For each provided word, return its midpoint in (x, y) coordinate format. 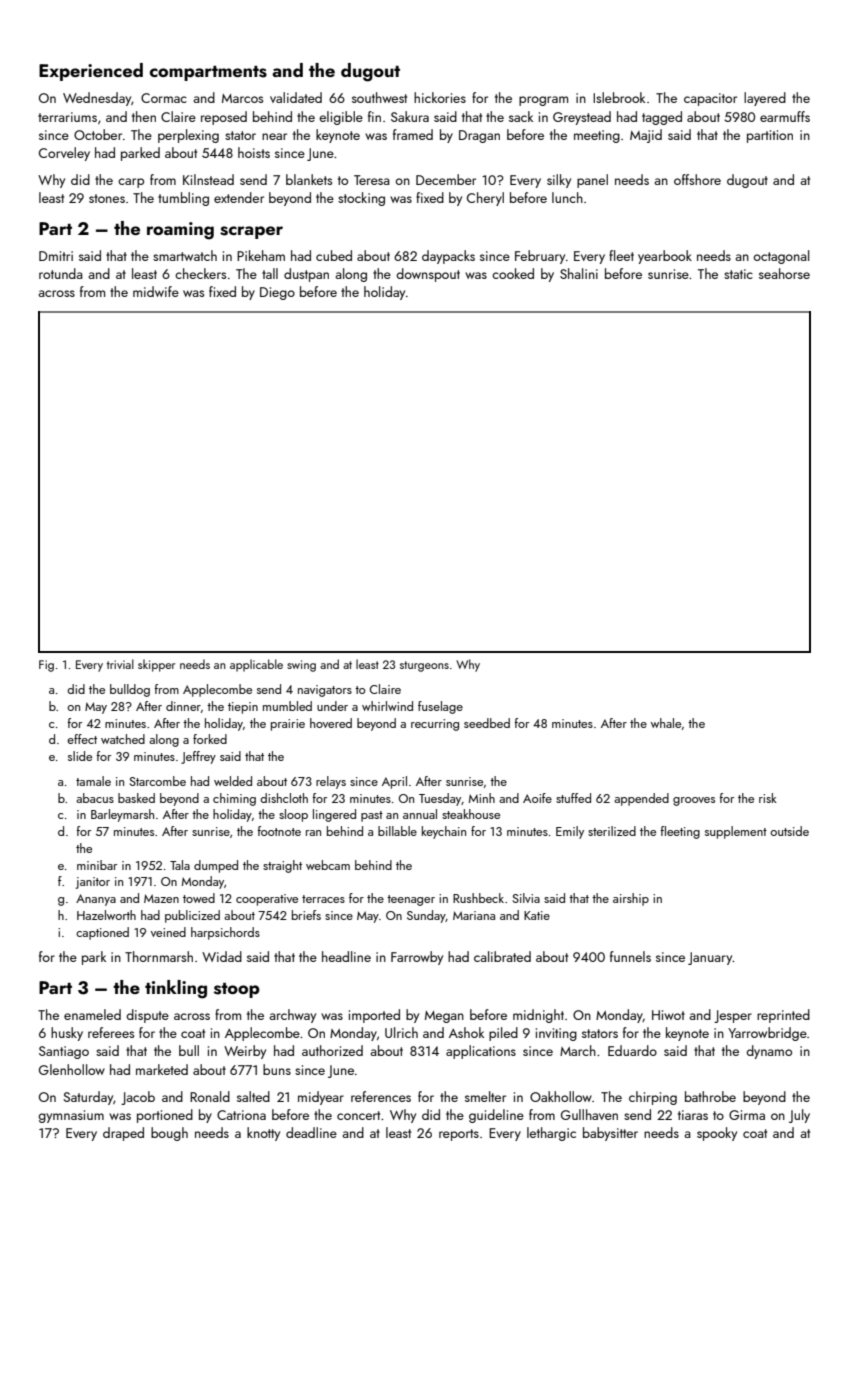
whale (666, 723)
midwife (156, 291)
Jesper (733, 1016)
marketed (162, 1069)
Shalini (579, 273)
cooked (513, 273)
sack (521, 116)
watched (123, 739)
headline (346, 956)
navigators (325, 691)
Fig (46, 666)
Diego (277, 293)
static (738, 274)
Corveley (64, 154)
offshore (697, 179)
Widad (222, 956)
